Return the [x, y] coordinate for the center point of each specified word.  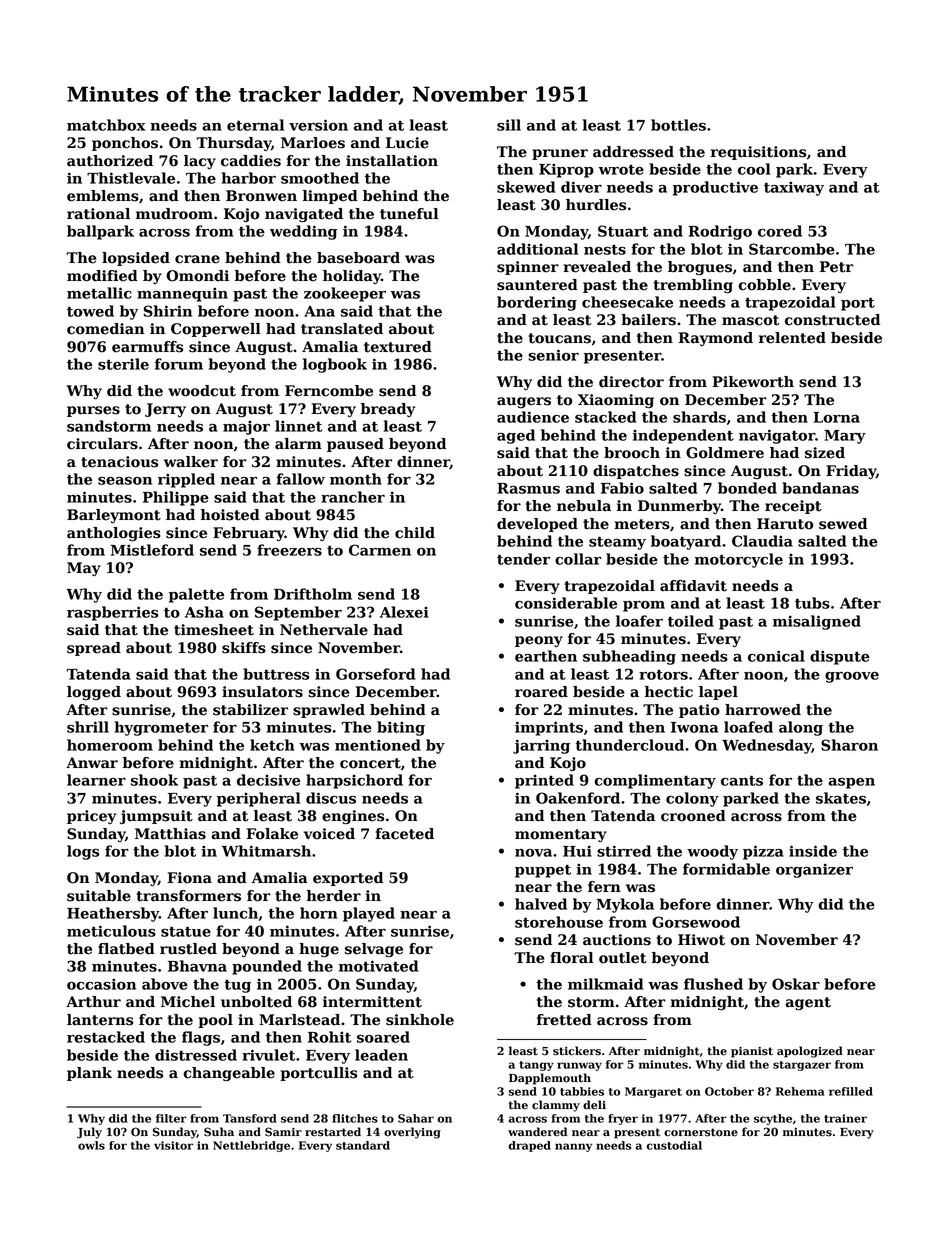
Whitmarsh [266, 851]
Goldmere [725, 453]
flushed [713, 984]
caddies [251, 161]
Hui [577, 851]
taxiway [794, 188]
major [246, 428]
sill [509, 125]
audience [533, 417]
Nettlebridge [251, 1146]
